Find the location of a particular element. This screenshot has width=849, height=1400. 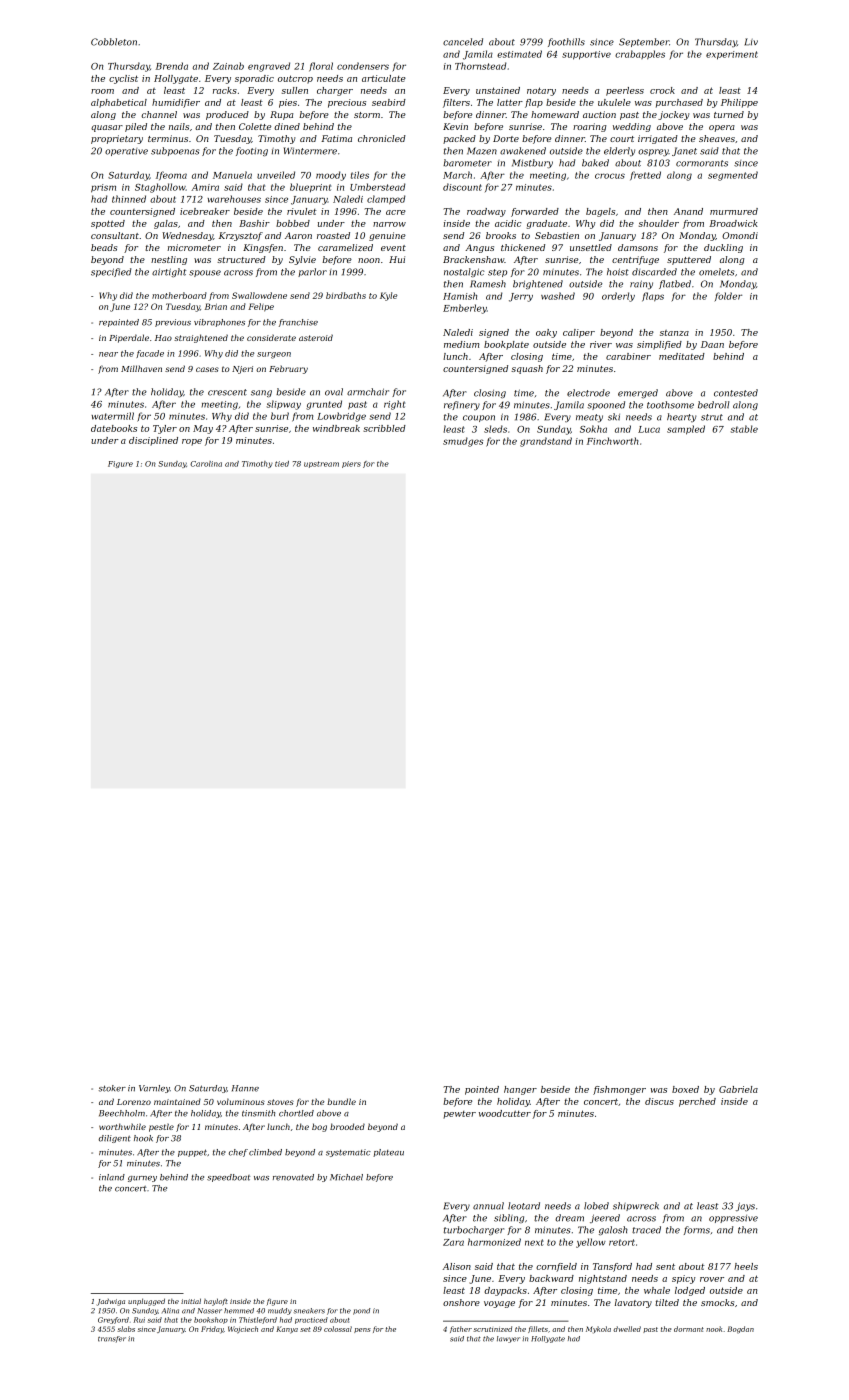

fishmonger is located at coordinates (619, 1090).
